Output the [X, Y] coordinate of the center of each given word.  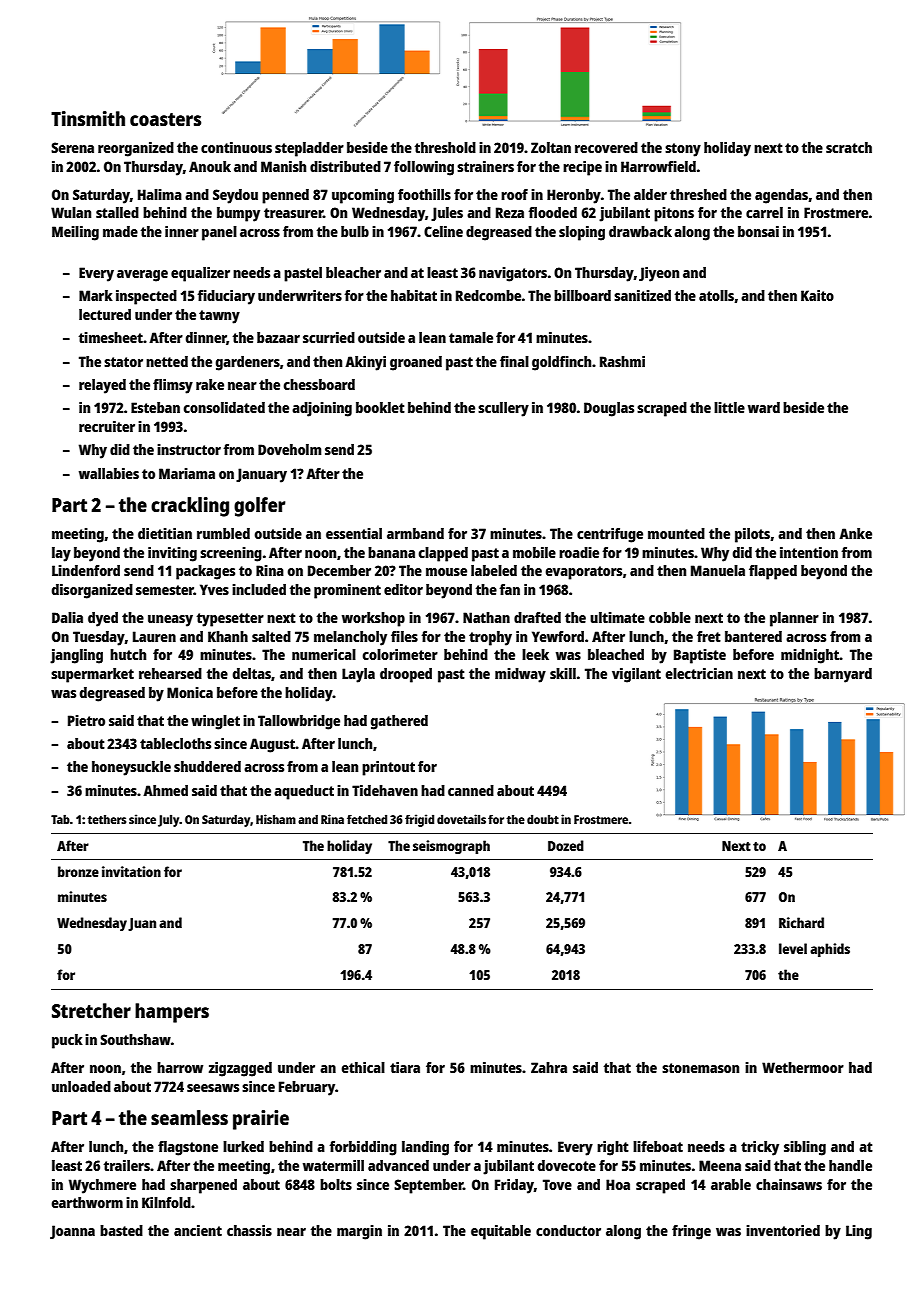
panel [219, 233]
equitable [501, 1232]
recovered [606, 147]
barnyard [843, 675]
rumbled [223, 533]
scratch [849, 147]
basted [121, 1230]
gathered [399, 722]
